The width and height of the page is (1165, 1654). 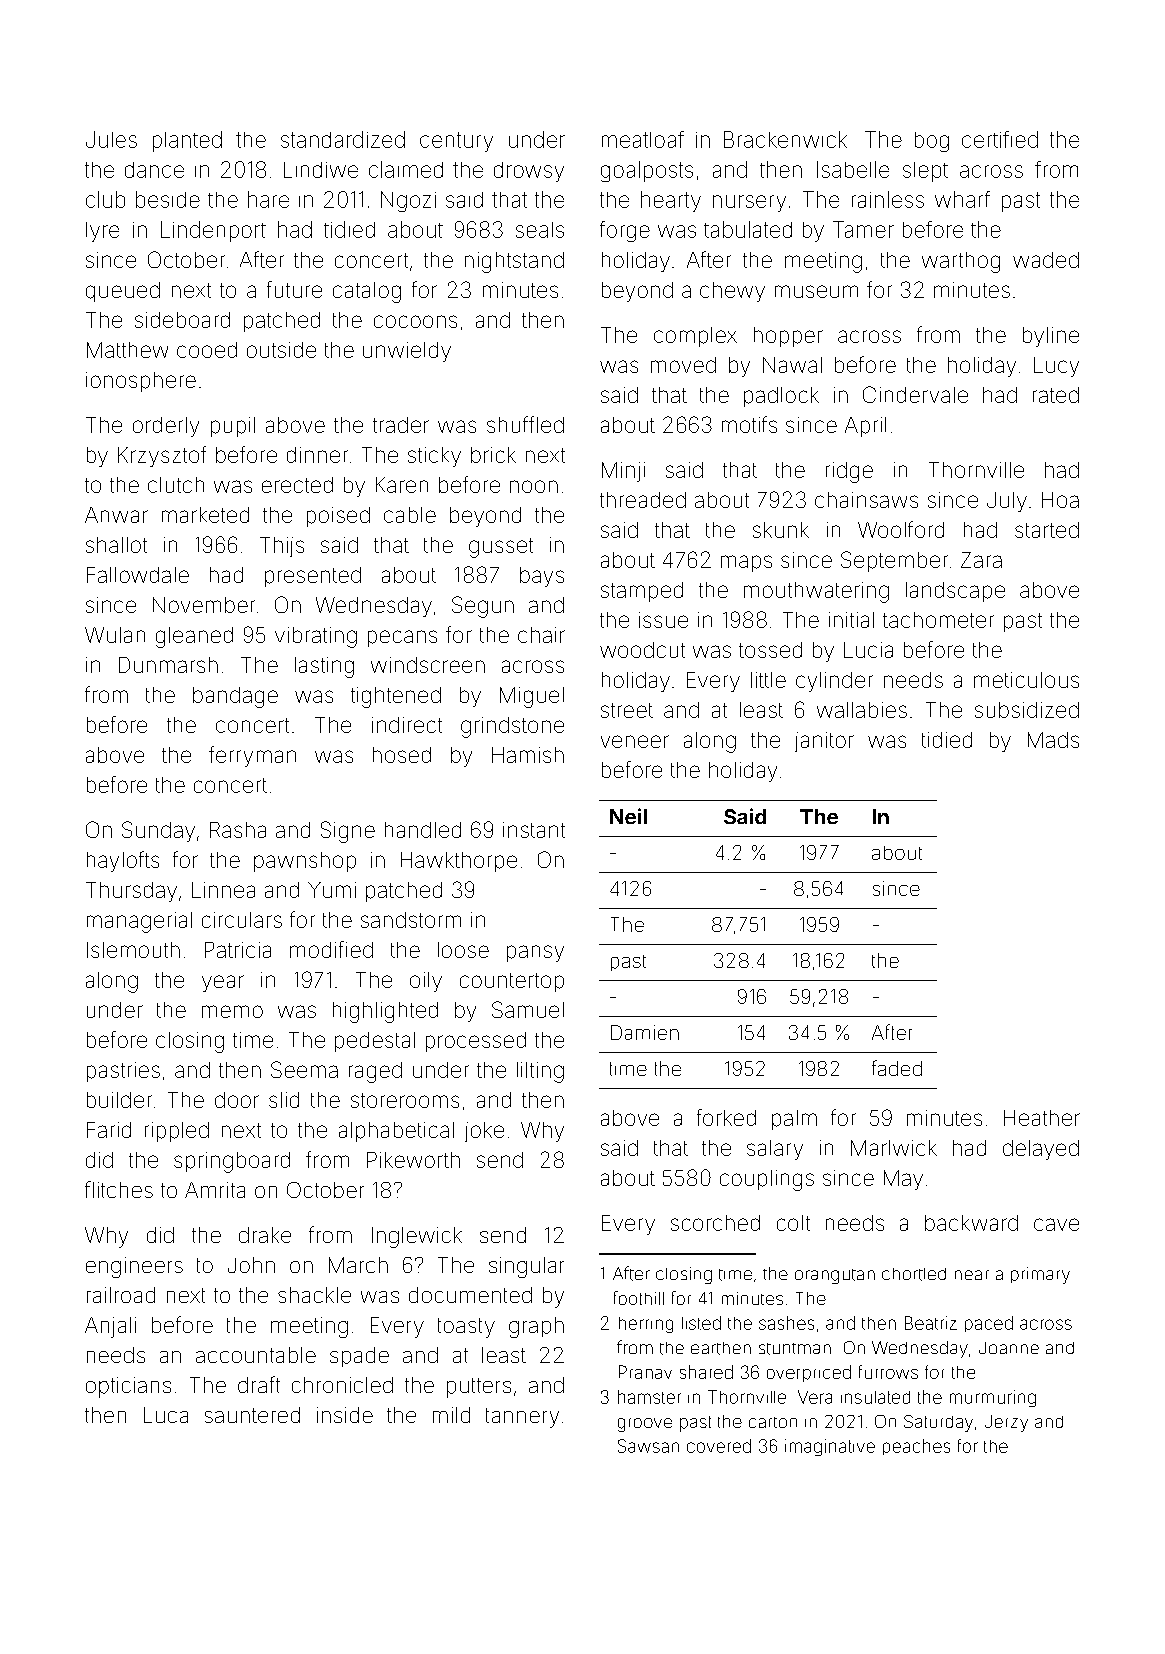 What do you see at coordinates (204, 605) in the page?
I see `November` at bounding box center [204, 605].
